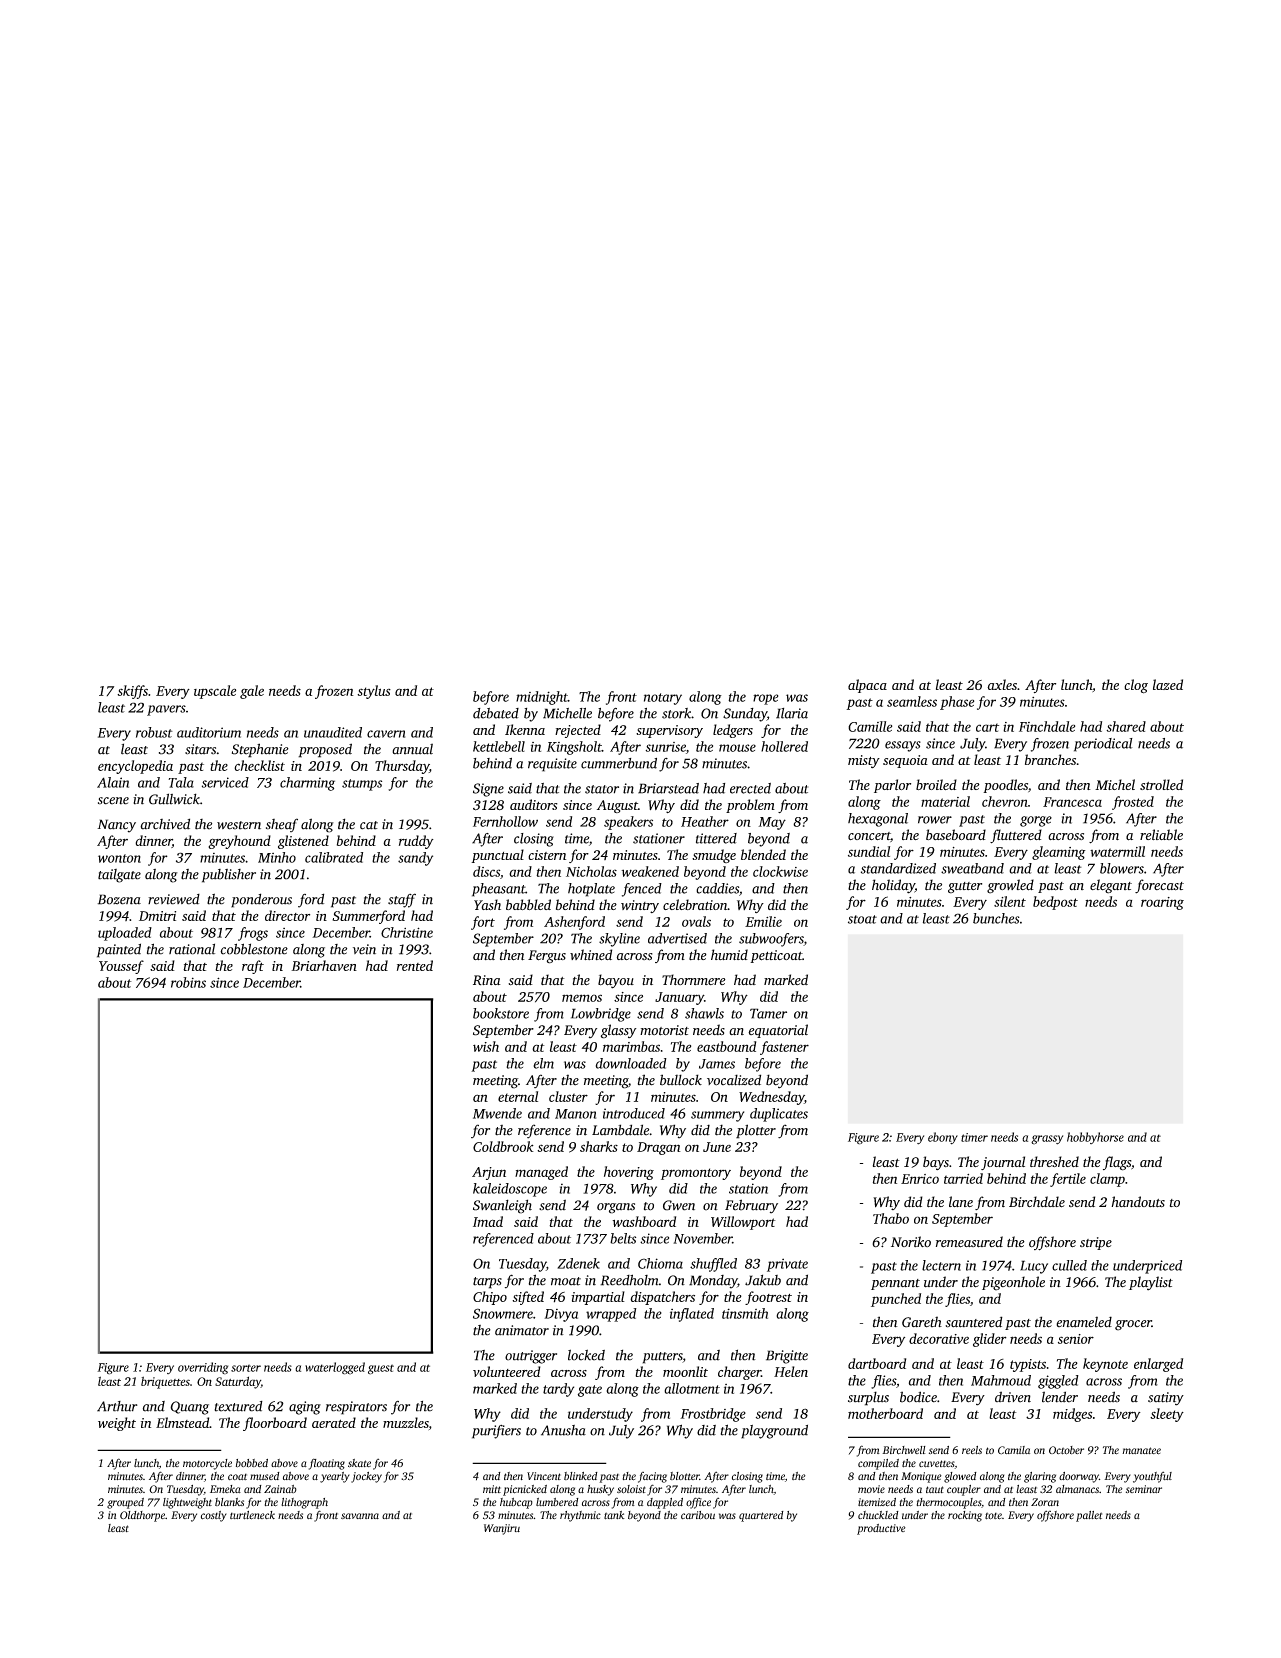 Image resolution: width=1281 pixels, height=1658 pixels. Describe the element at coordinates (200, 749) in the image. I see `sitars` at that location.
